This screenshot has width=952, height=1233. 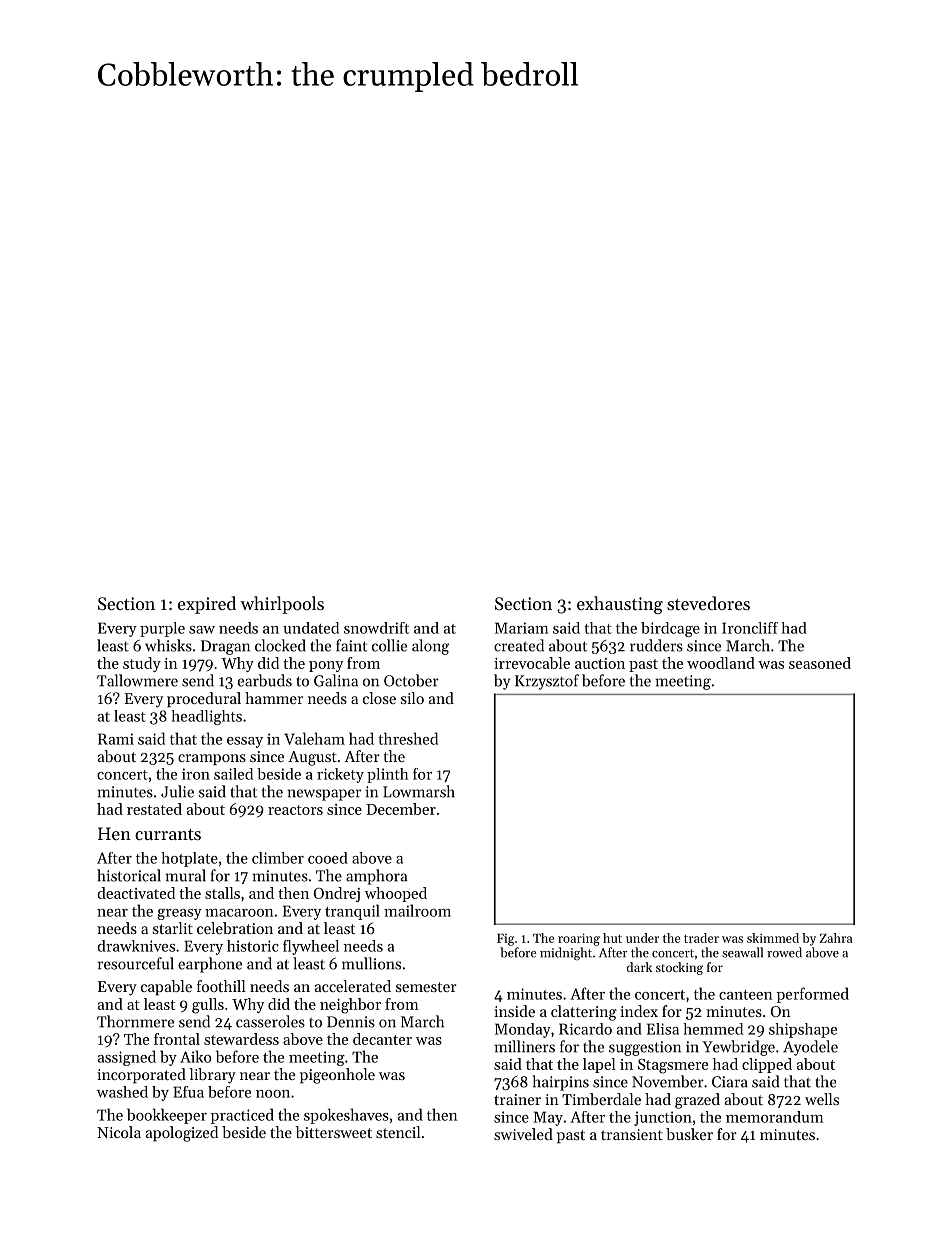 I want to click on expired, so click(x=207, y=605).
